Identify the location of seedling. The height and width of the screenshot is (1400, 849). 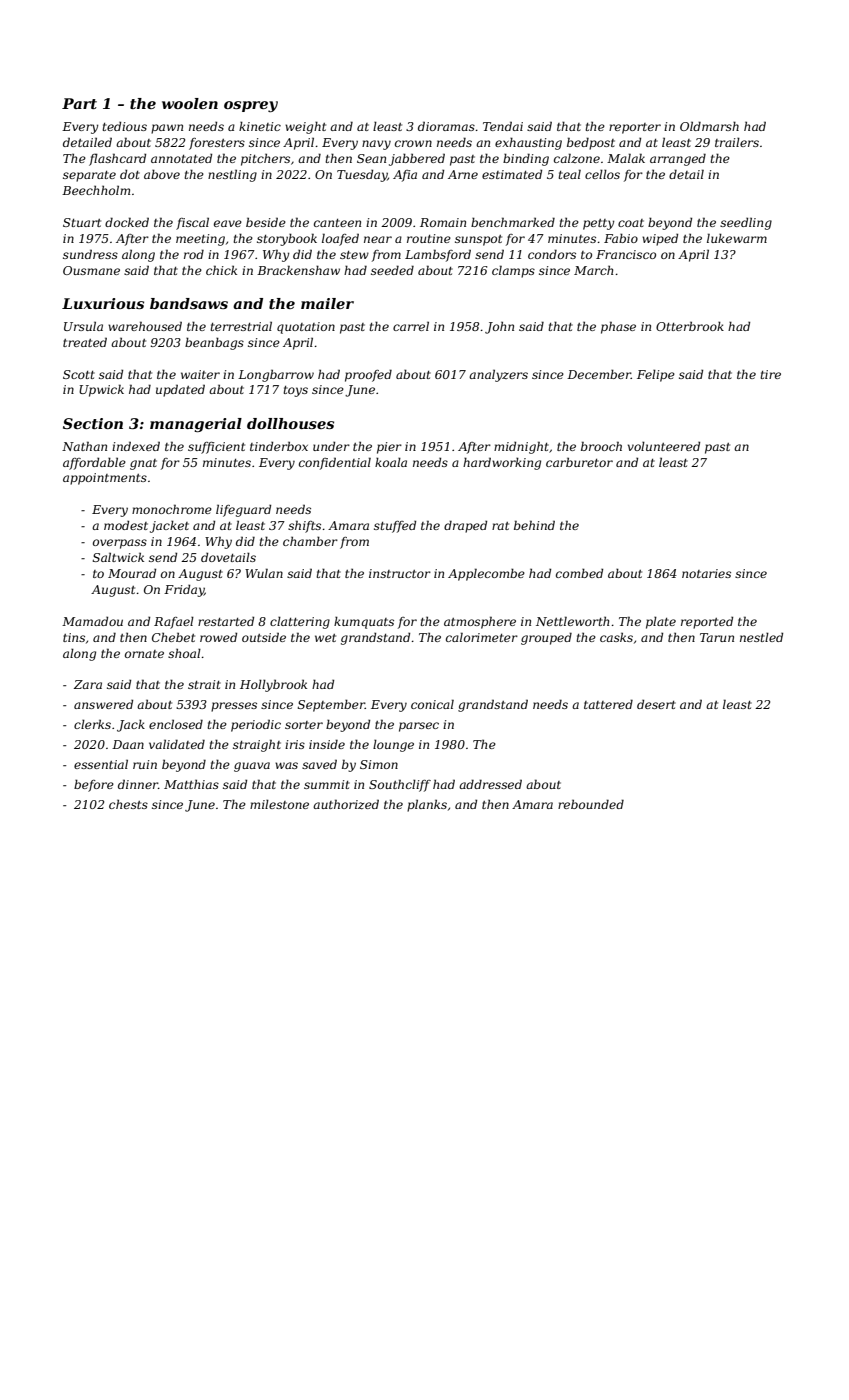
(746, 223).
